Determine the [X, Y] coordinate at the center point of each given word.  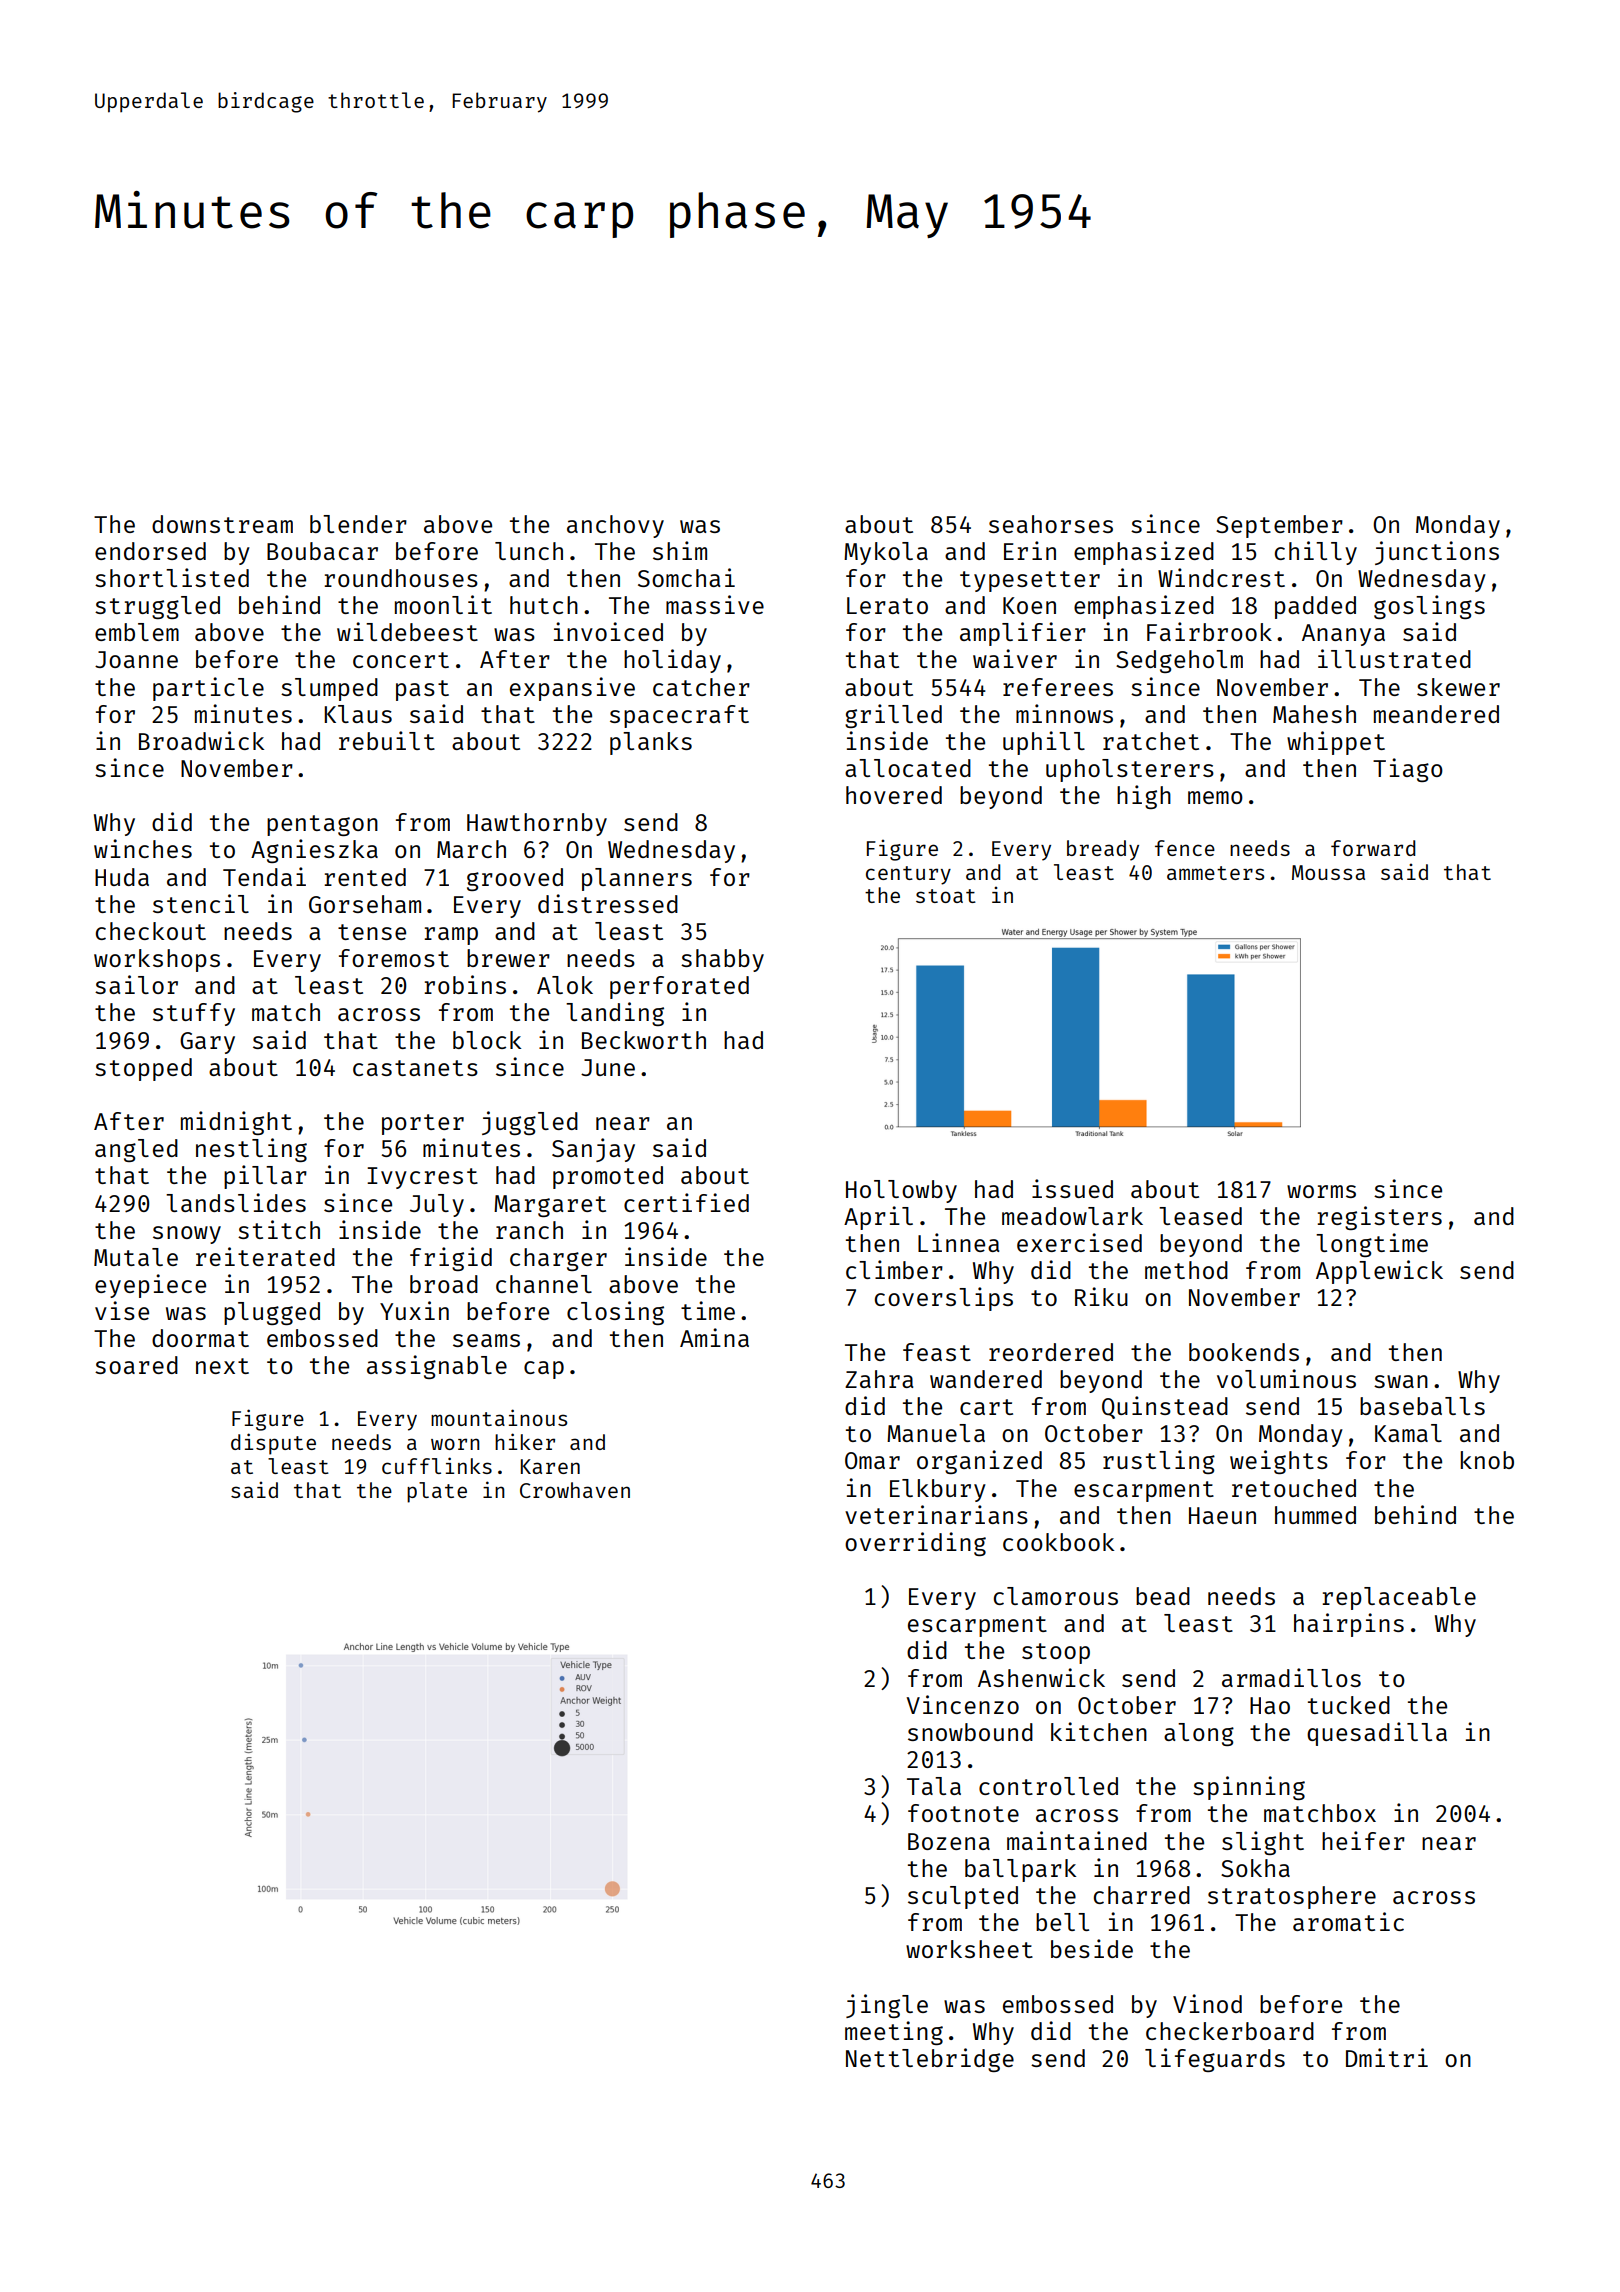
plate [437, 1492]
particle [208, 689]
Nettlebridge [930, 2060]
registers [1379, 1218]
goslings [1429, 607]
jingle [887, 2006]
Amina [714, 1337]
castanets [415, 1068]
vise [122, 1310]
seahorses [1051, 524]
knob [1487, 1460]
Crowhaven [575, 1490]
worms [1321, 1191]
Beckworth [644, 1040]
